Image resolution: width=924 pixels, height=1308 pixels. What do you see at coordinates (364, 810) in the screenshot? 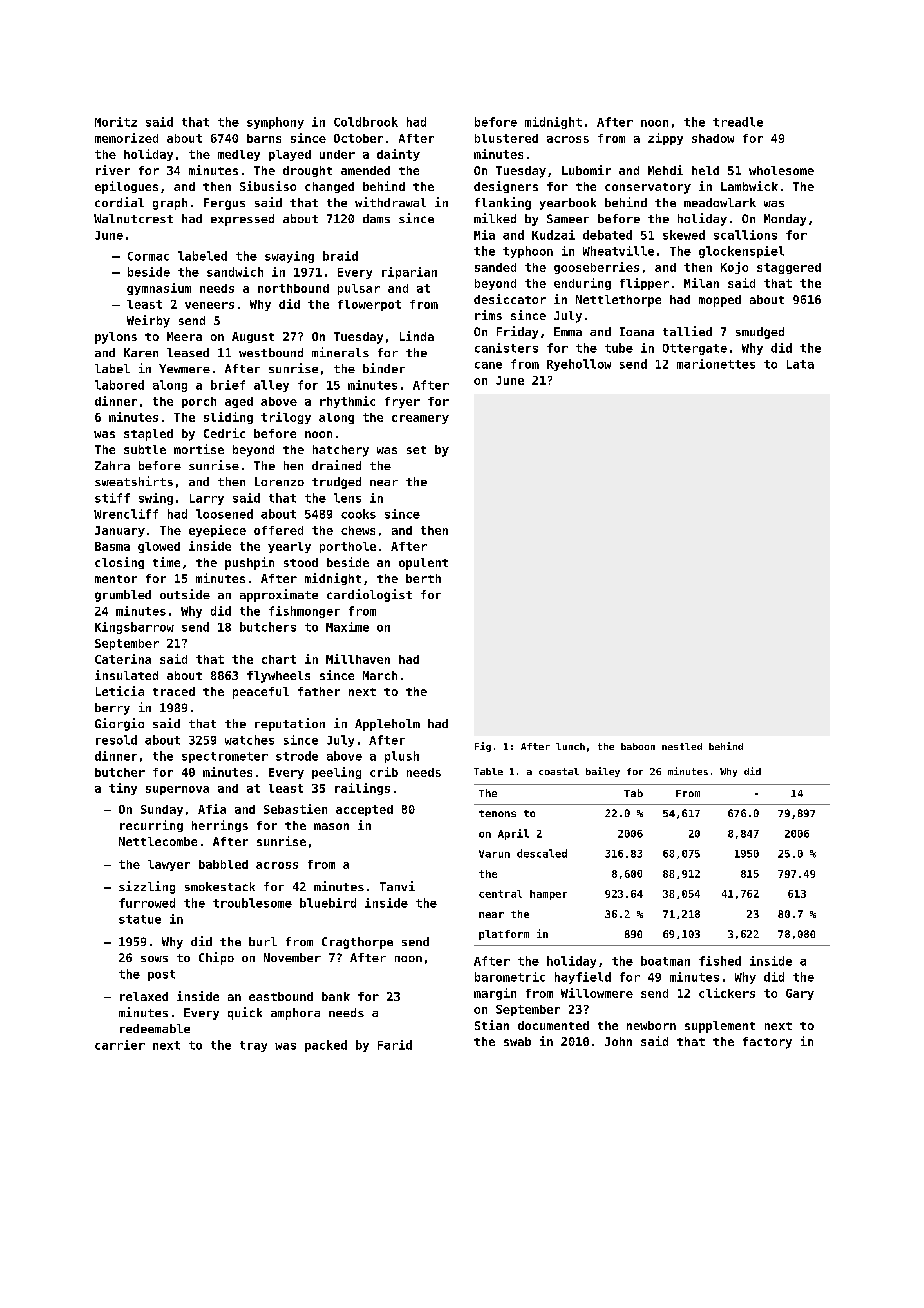
I see `accepted` at bounding box center [364, 810].
